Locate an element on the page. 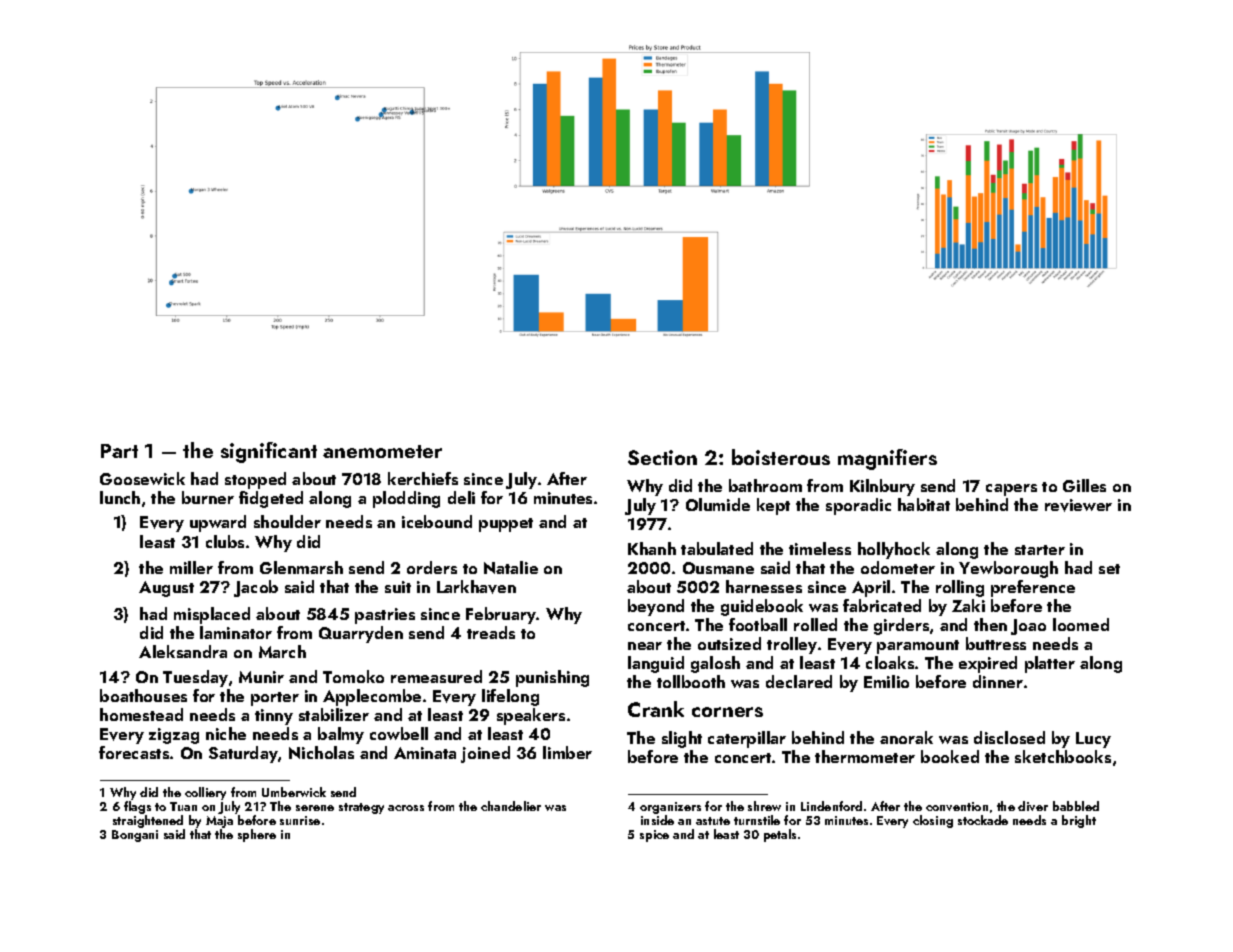  upward is located at coordinates (218, 523).
